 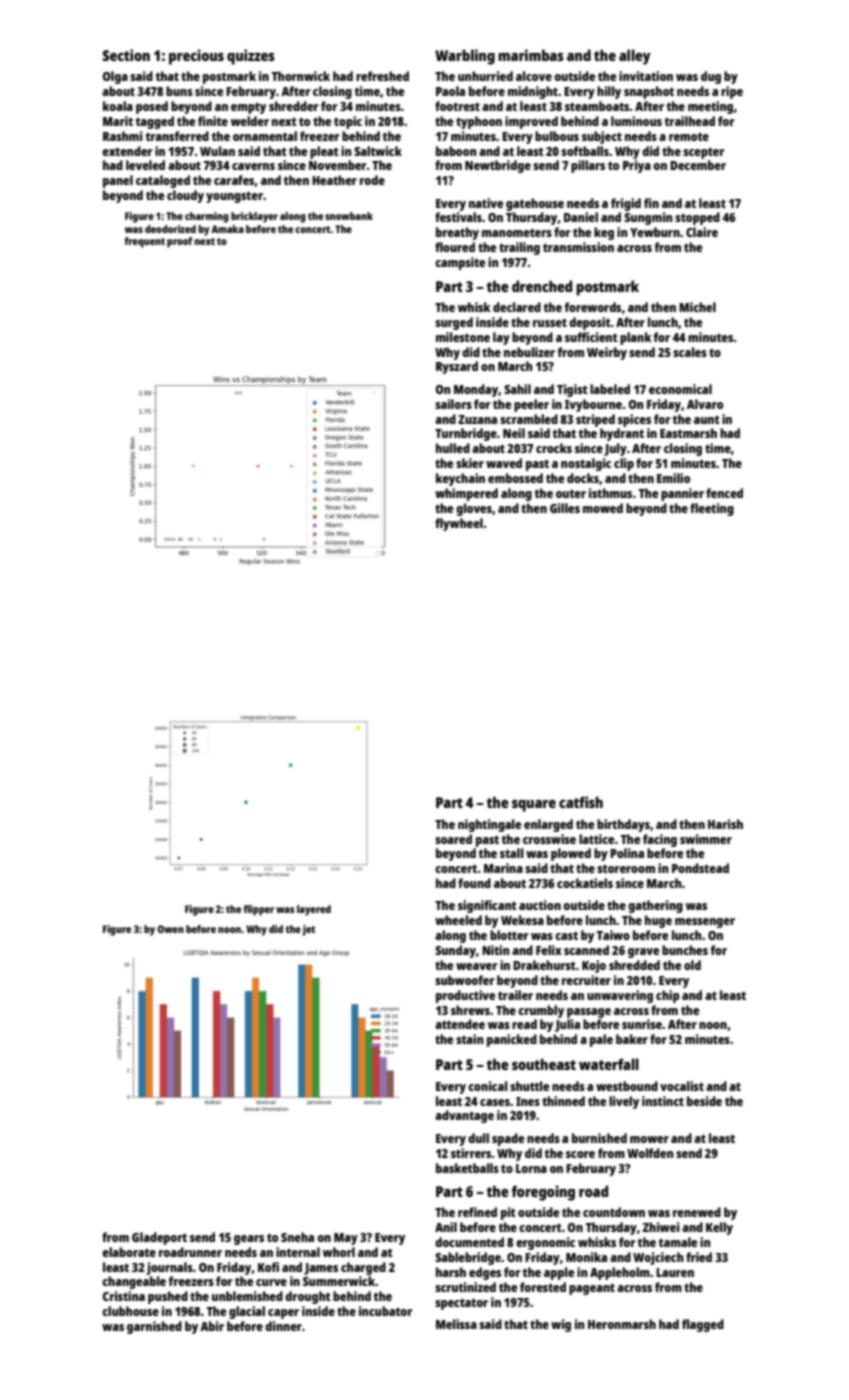 What do you see at coordinates (212, 1326) in the screenshot?
I see `Abir` at bounding box center [212, 1326].
